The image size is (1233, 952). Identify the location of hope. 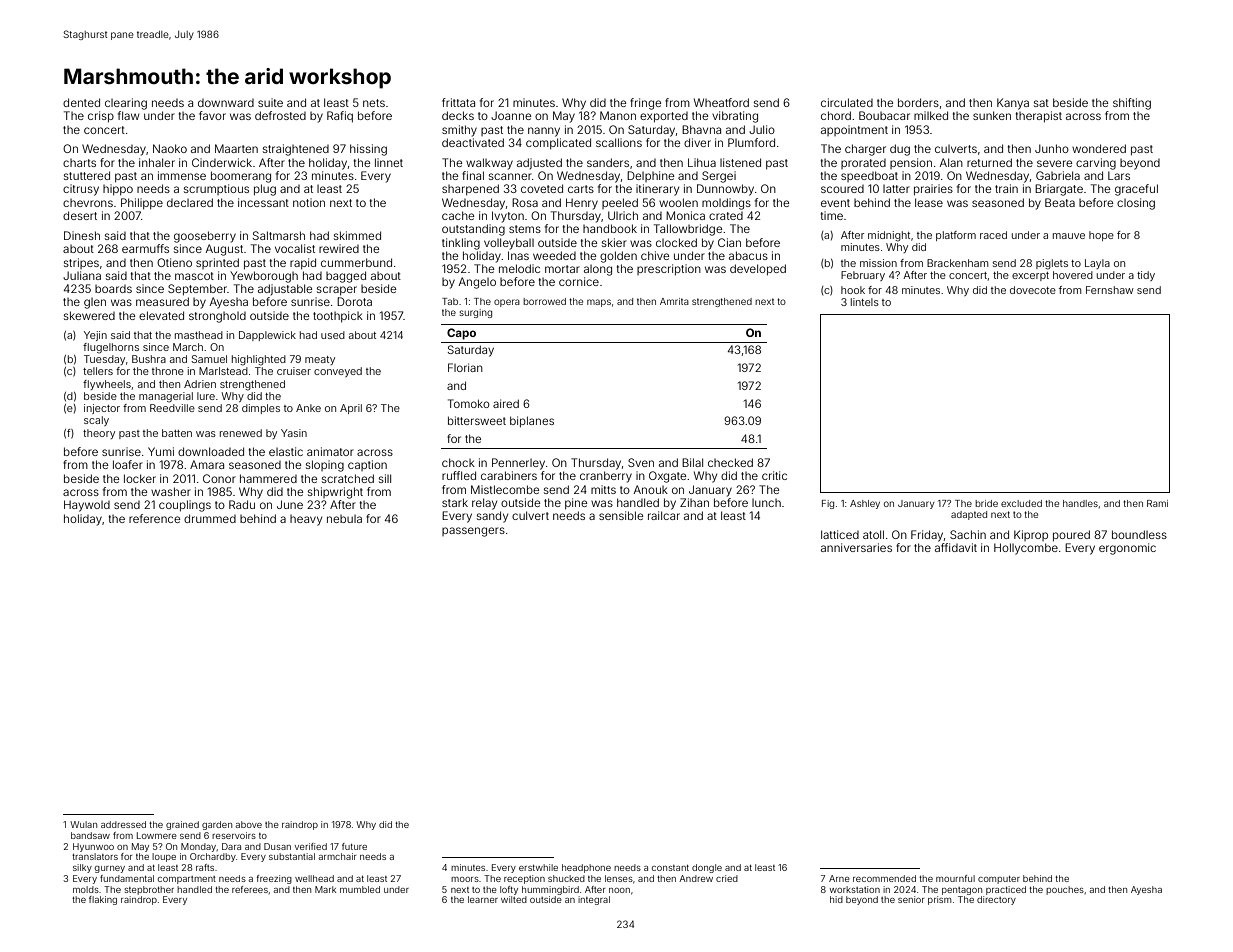
(1101, 236).
